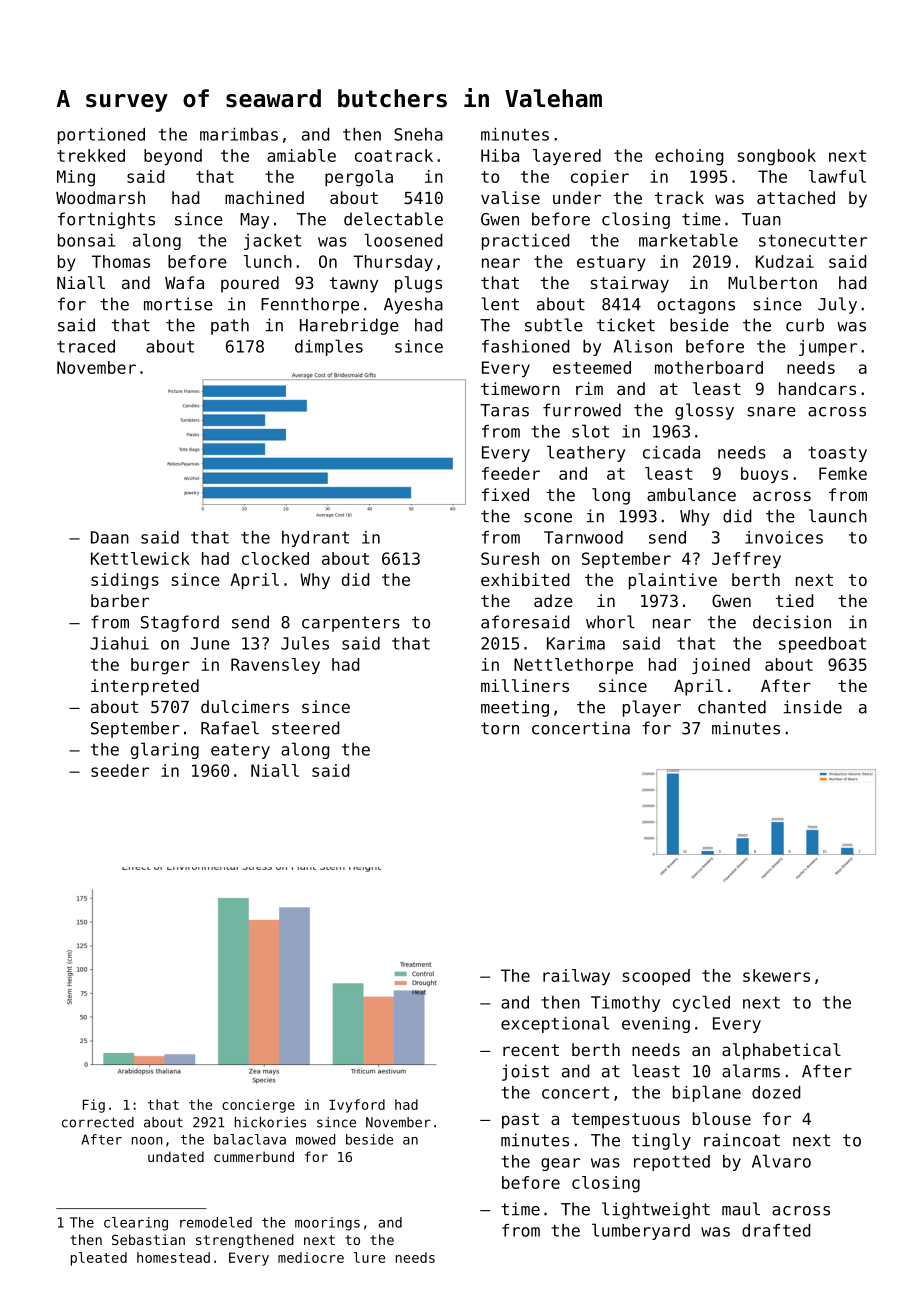 The image size is (924, 1308). Describe the element at coordinates (315, 539) in the screenshot. I see `hydrant` at that location.
